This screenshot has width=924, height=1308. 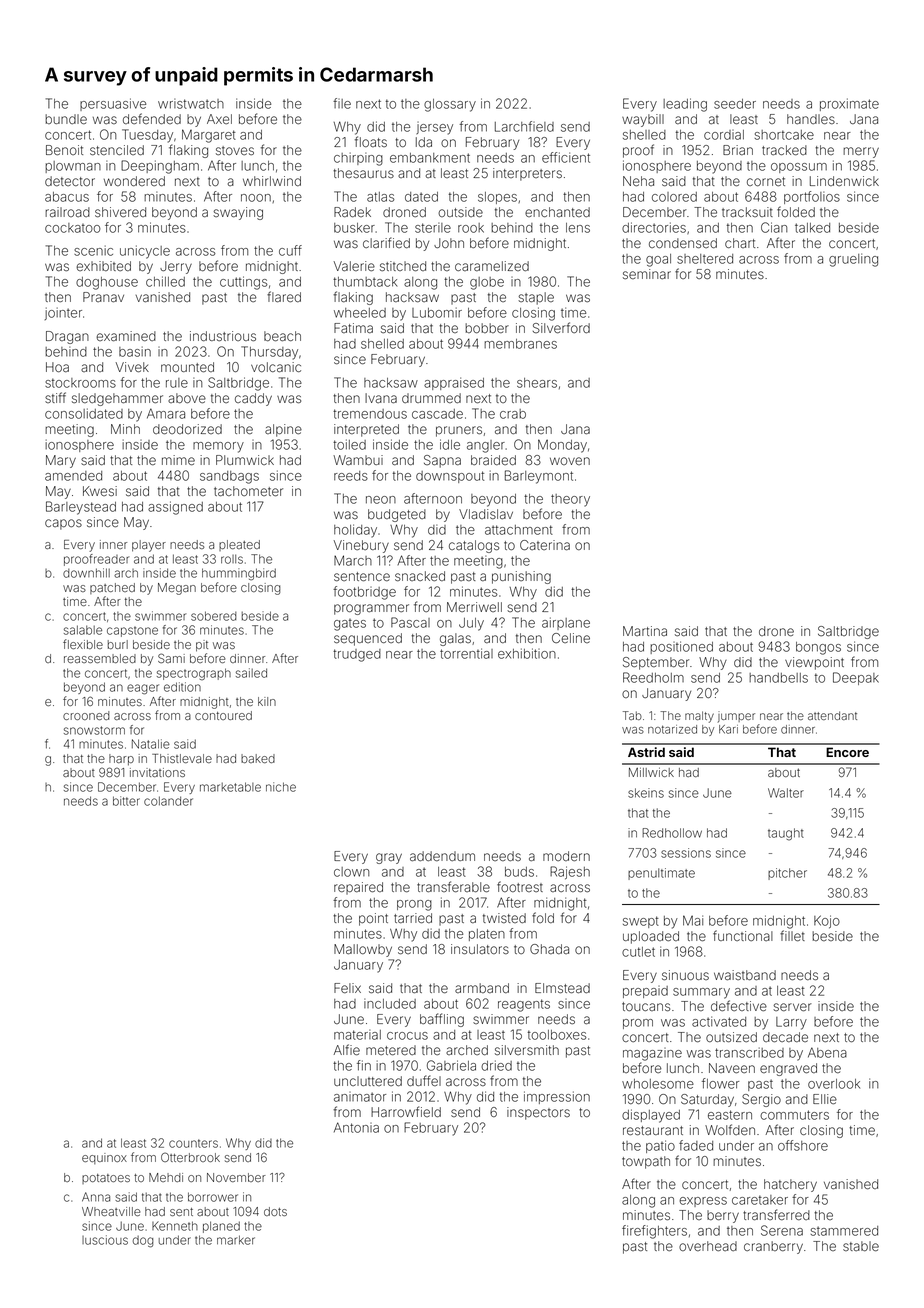 I want to click on Kenneth, so click(x=175, y=1226).
